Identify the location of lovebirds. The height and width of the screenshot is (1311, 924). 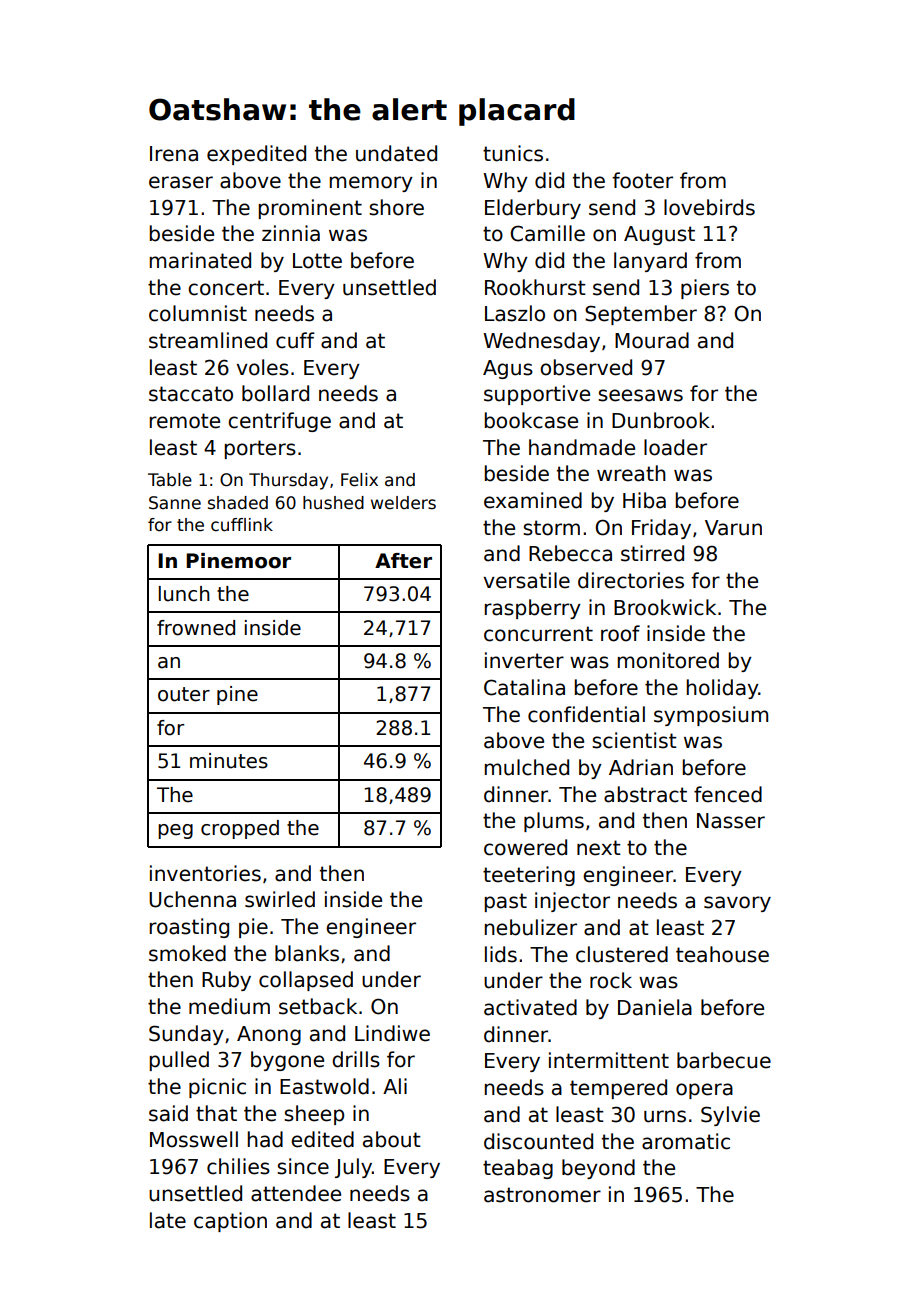
(709, 207).
